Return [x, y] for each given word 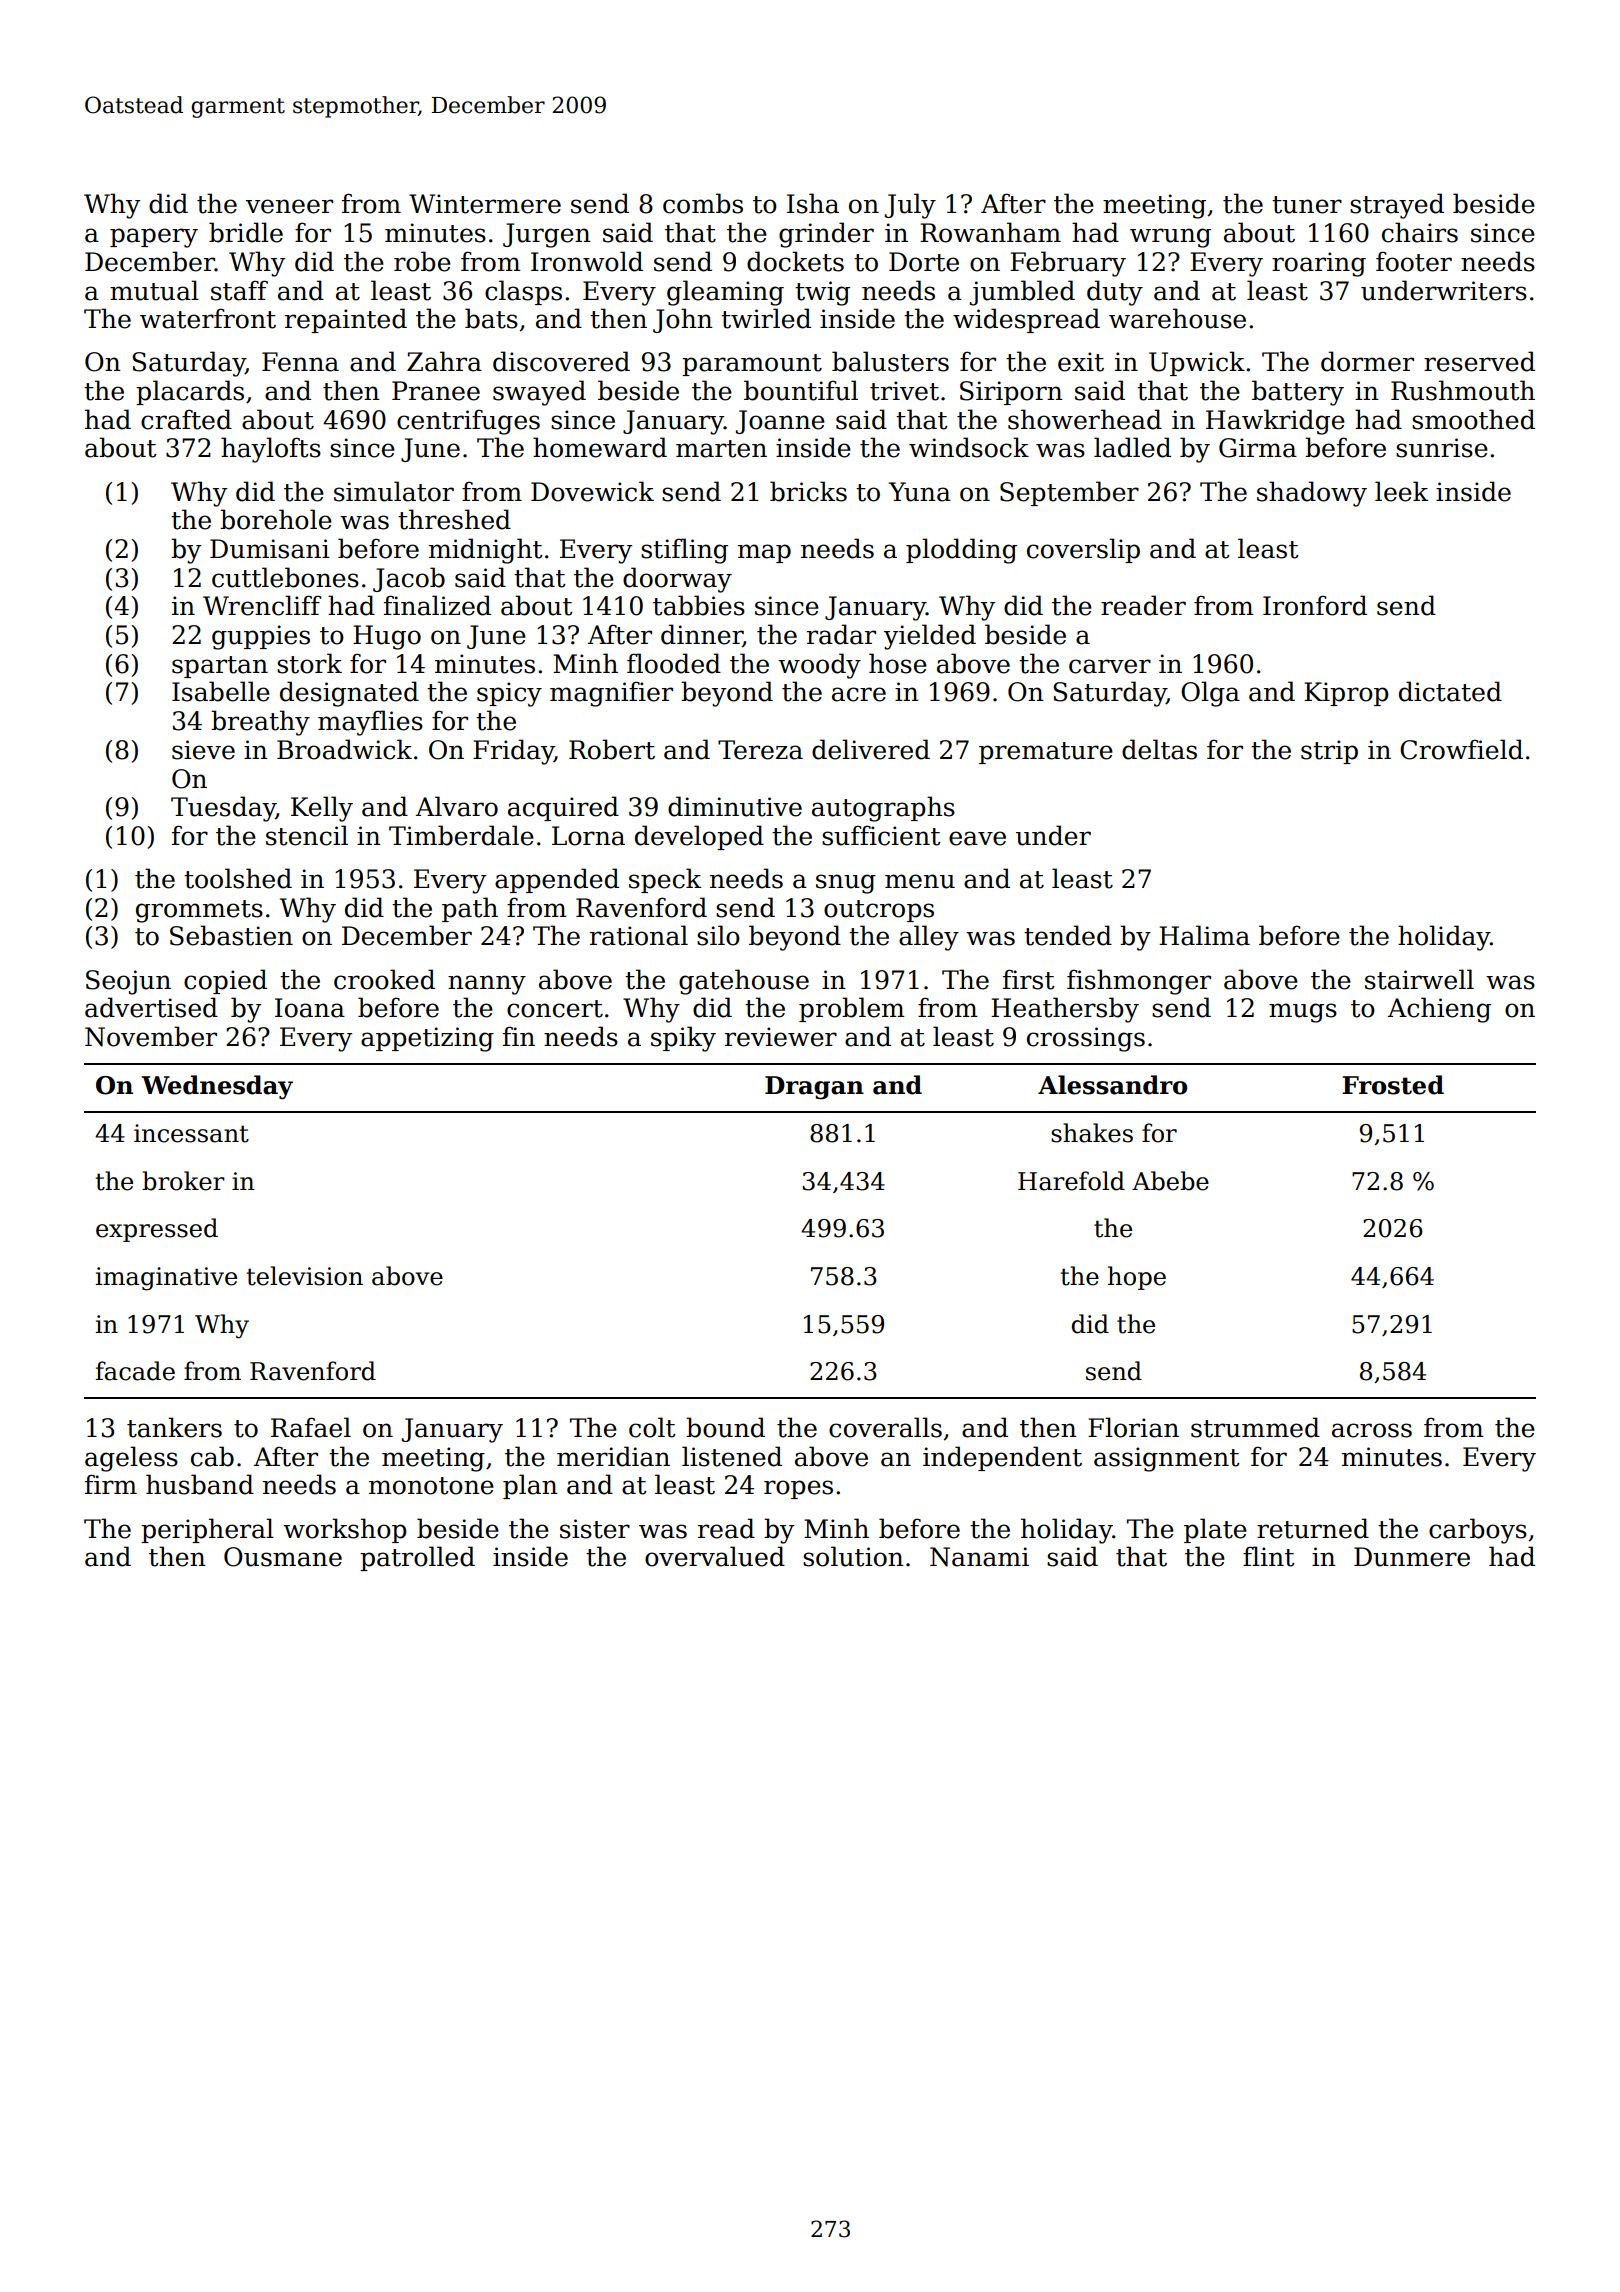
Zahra [444, 361]
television [305, 1276]
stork [309, 663]
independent [1002, 1458]
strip [1329, 752]
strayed [1397, 206]
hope [1137, 1278]
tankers [174, 1427]
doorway [677, 580]
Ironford [1315, 605]
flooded [674, 663]
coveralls [885, 1427]
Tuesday [223, 809]
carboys [1478, 1531]
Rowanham [990, 232]
